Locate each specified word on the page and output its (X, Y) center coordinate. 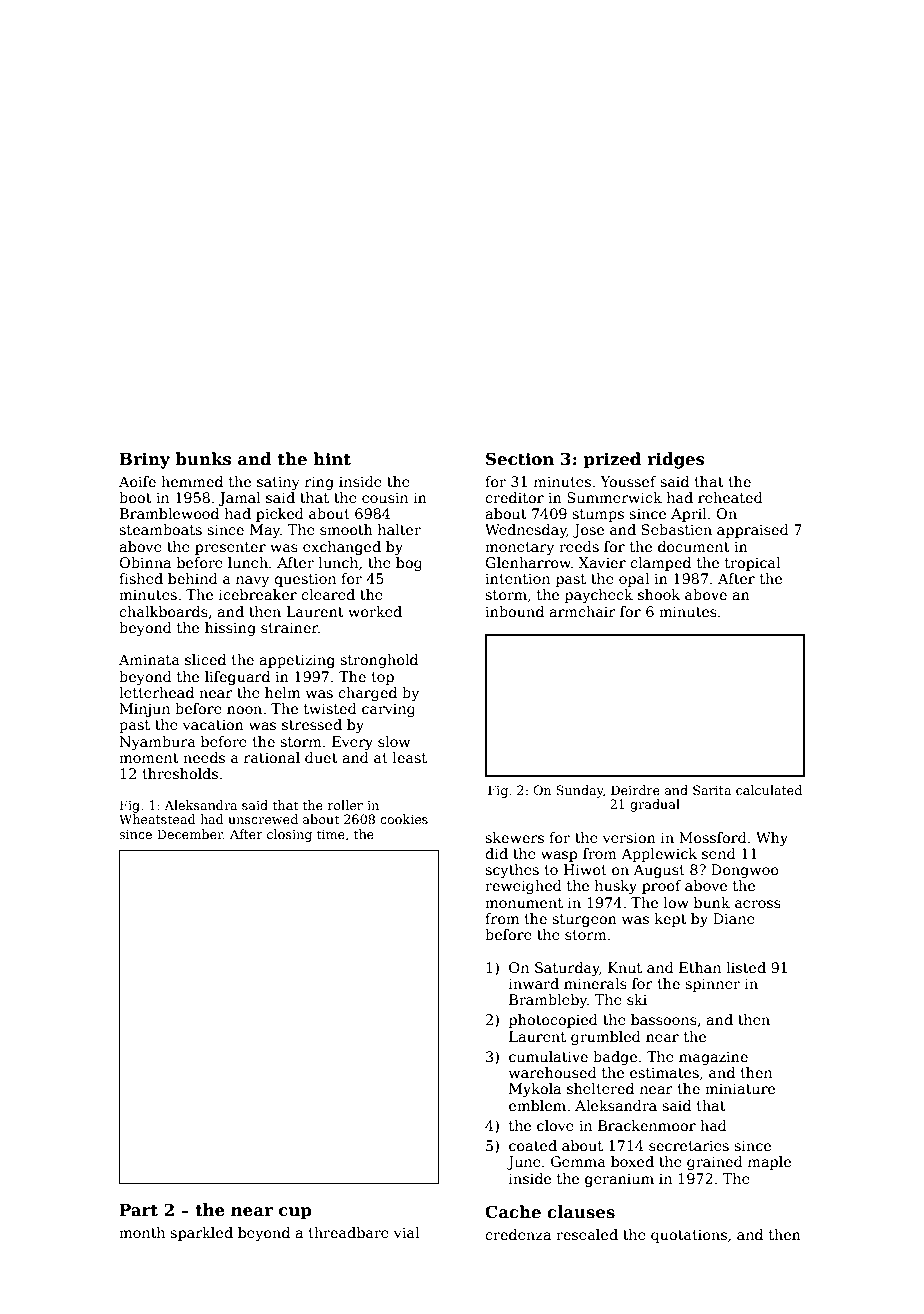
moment (149, 758)
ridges (676, 460)
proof (661, 887)
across (758, 904)
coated (533, 1145)
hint (332, 459)
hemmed (192, 481)
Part (138, 1210)
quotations (689, 1236)
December (190, 834)
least (410, 757)
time (331, 834)
